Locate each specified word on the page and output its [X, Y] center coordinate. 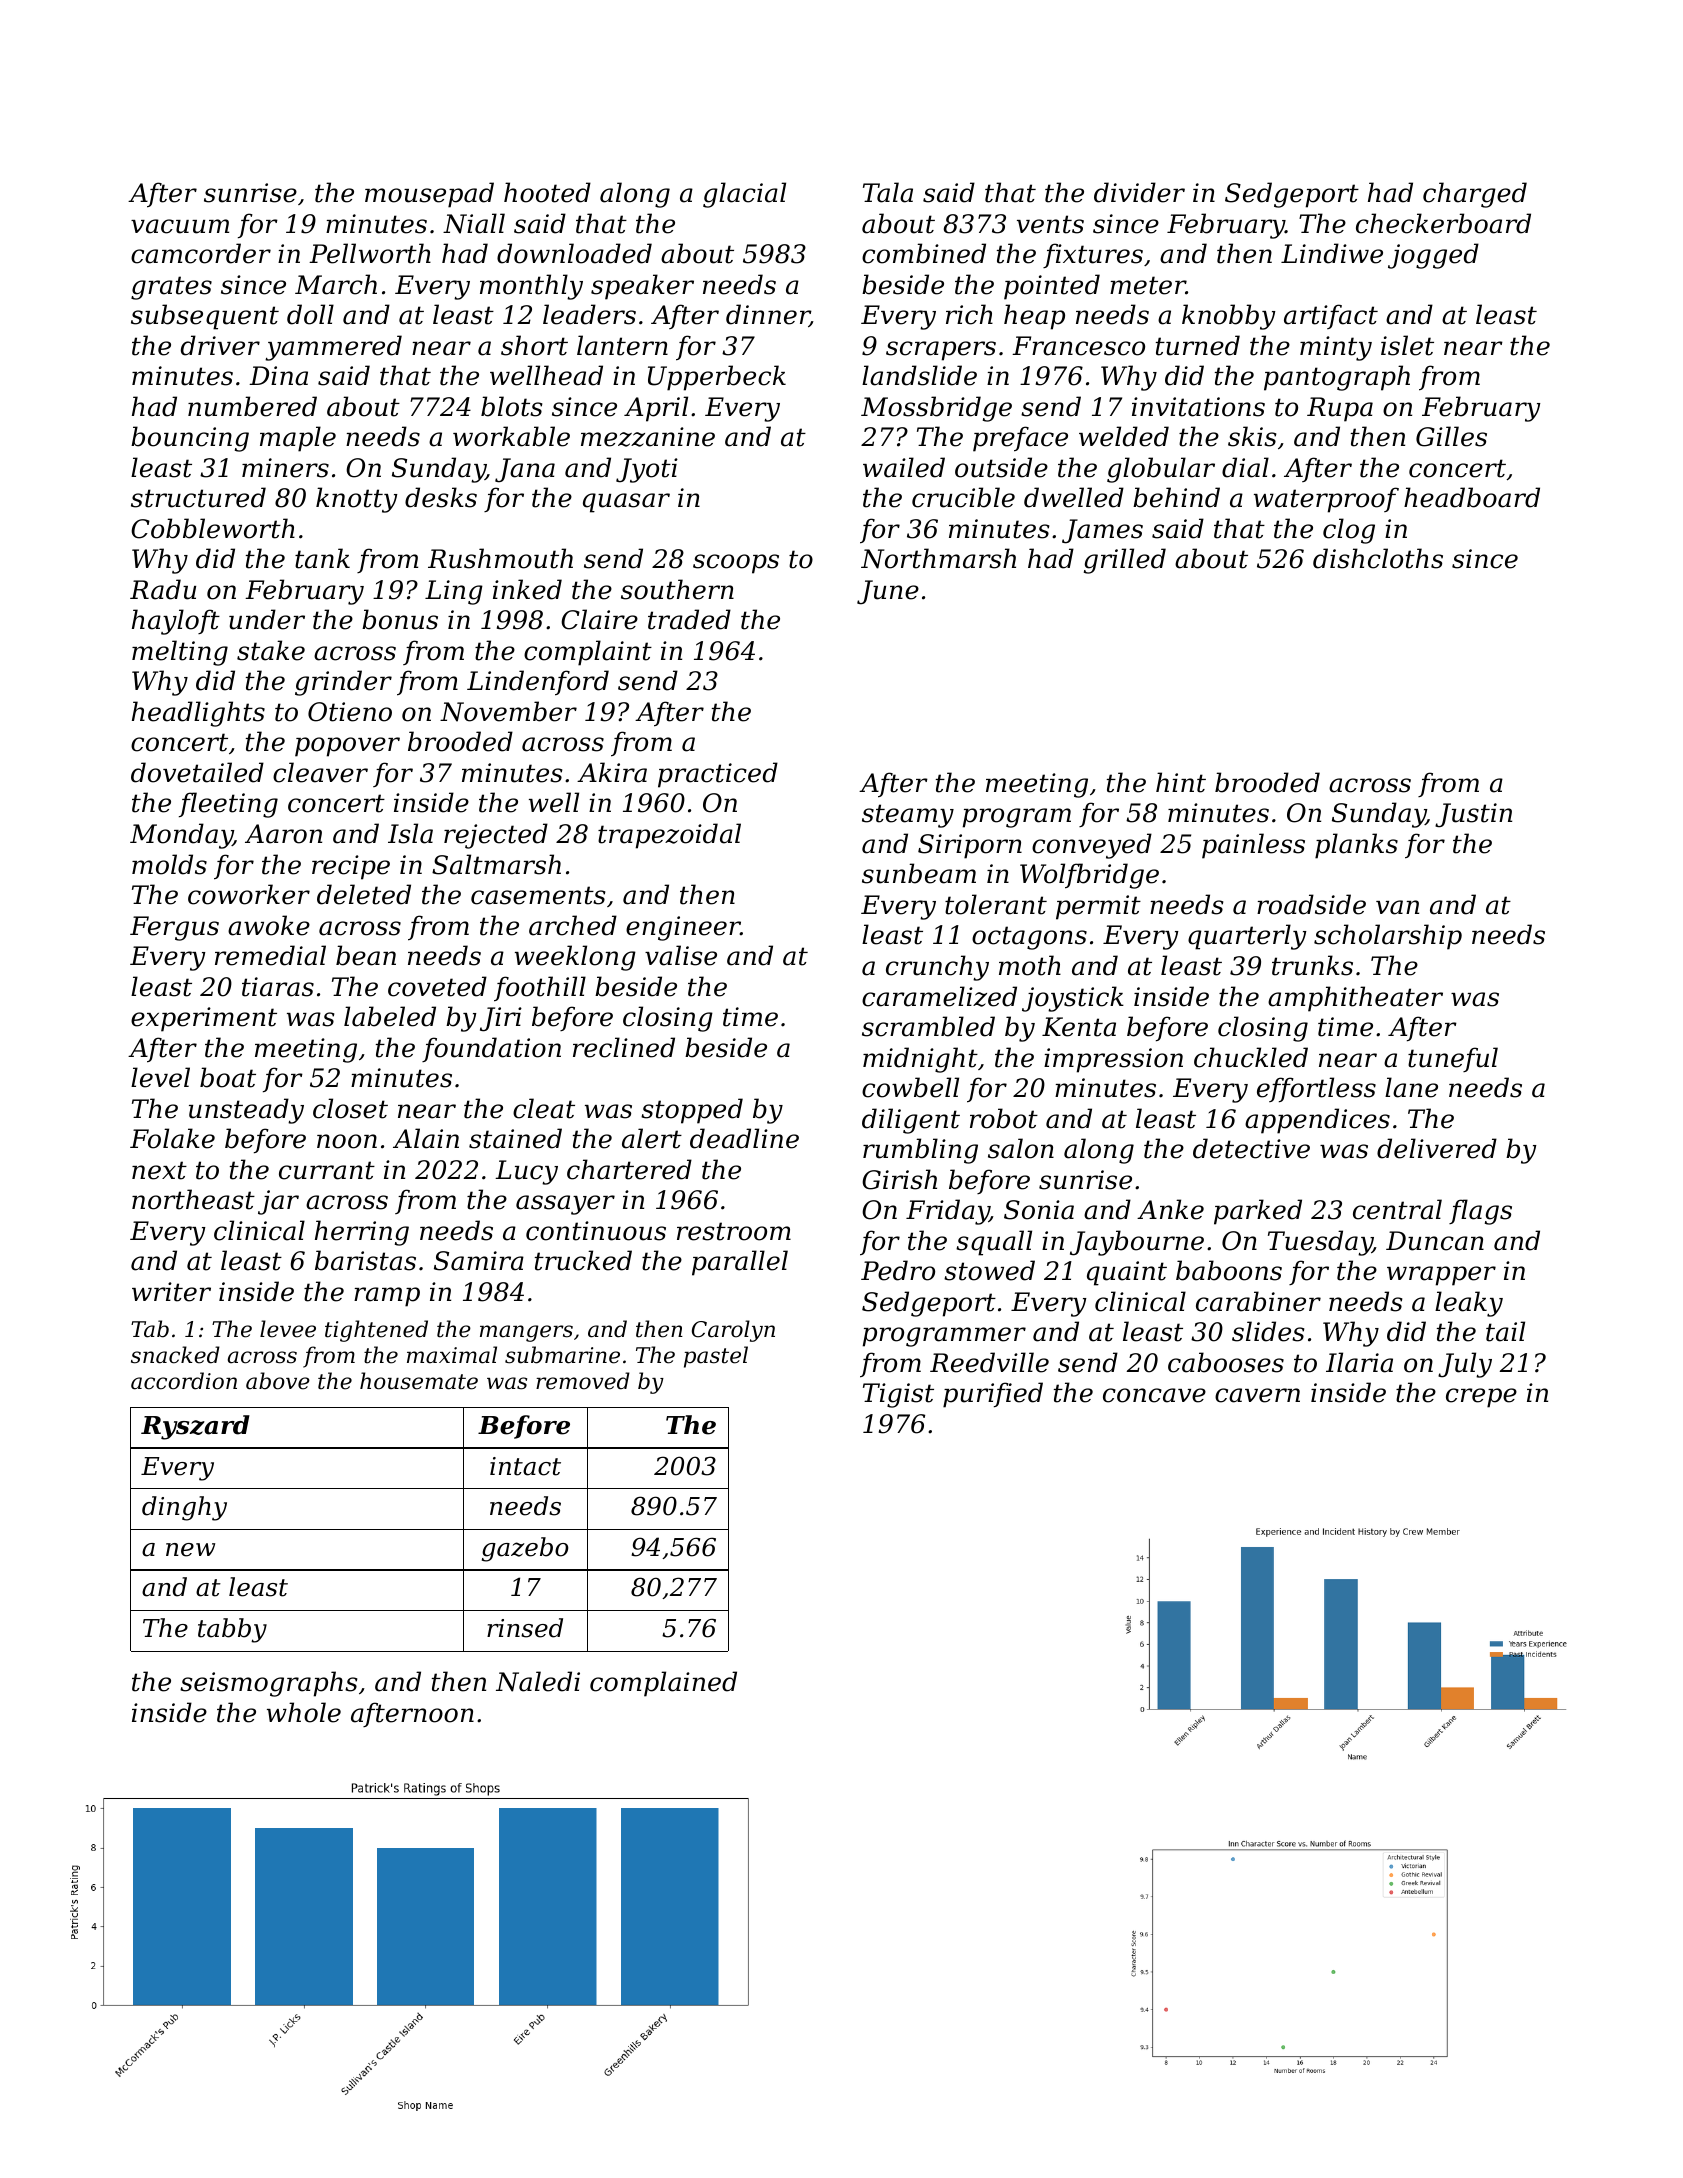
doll [310, 314]
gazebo [525, 1549]
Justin [1473, 815]
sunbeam [919, 873]
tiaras [278, 987]
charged [1475, 195]
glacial [744, 195]
